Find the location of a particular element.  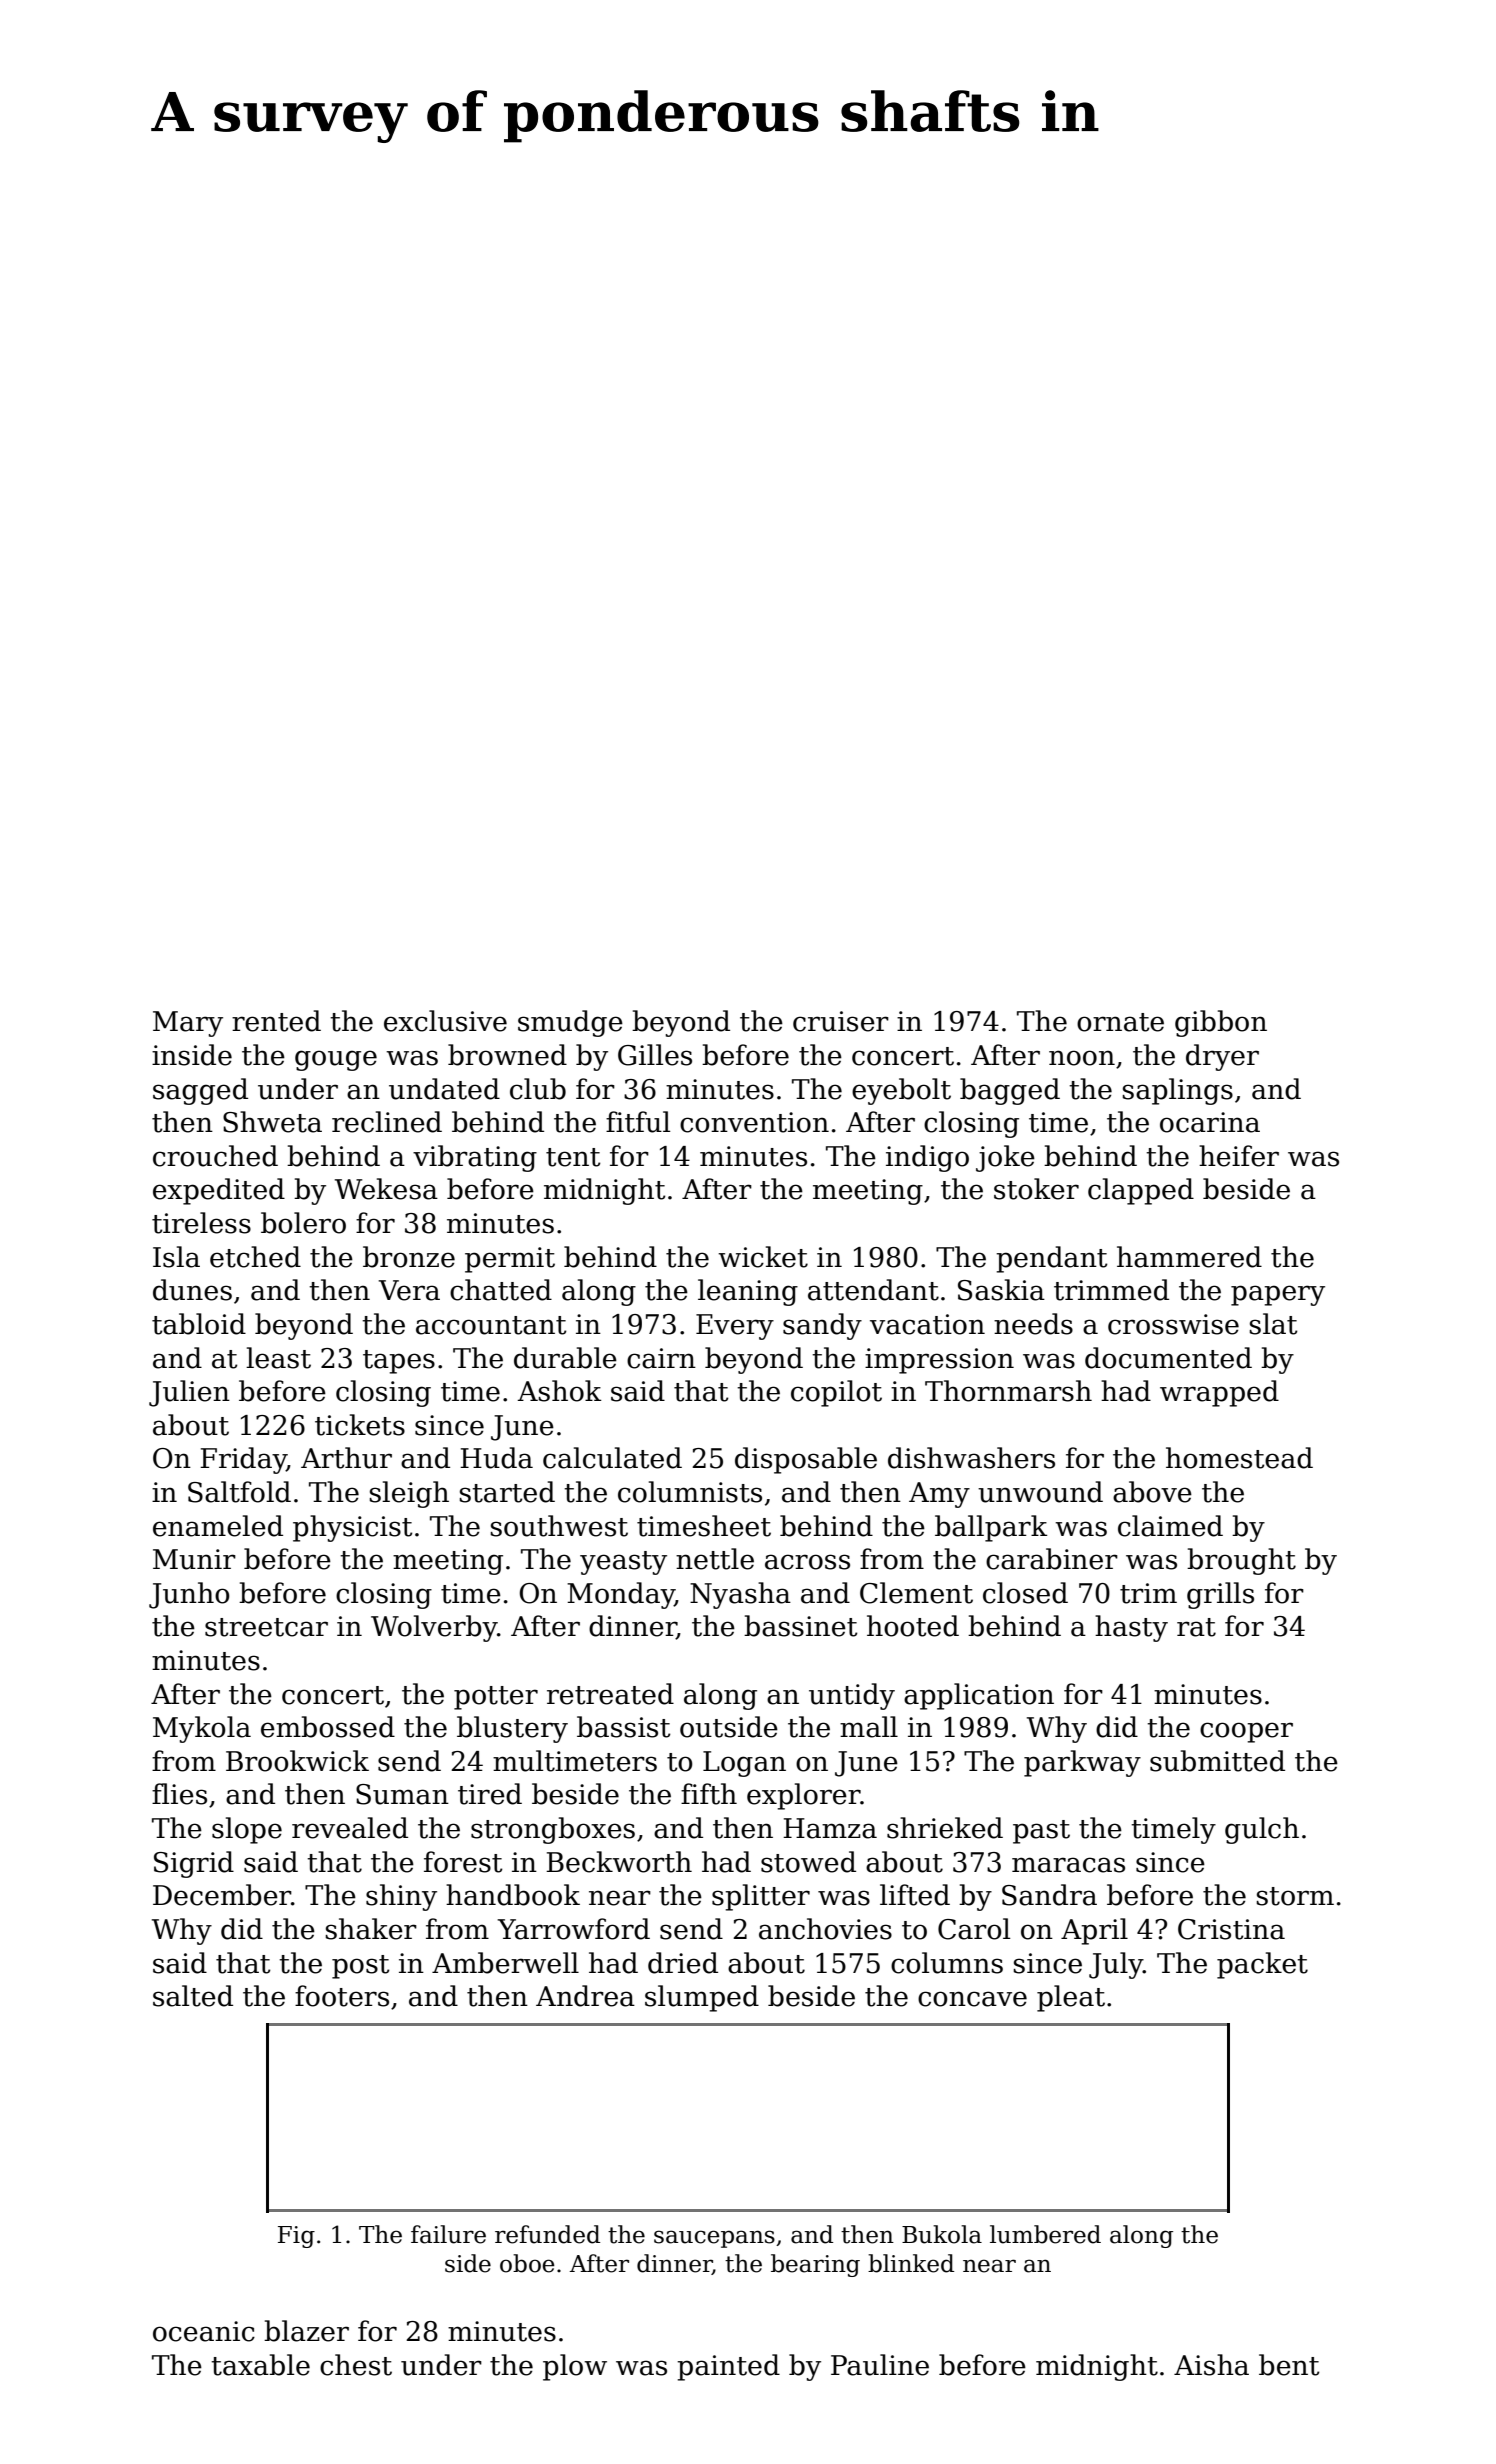

exclusive is located at coordinates (445, 1021).
